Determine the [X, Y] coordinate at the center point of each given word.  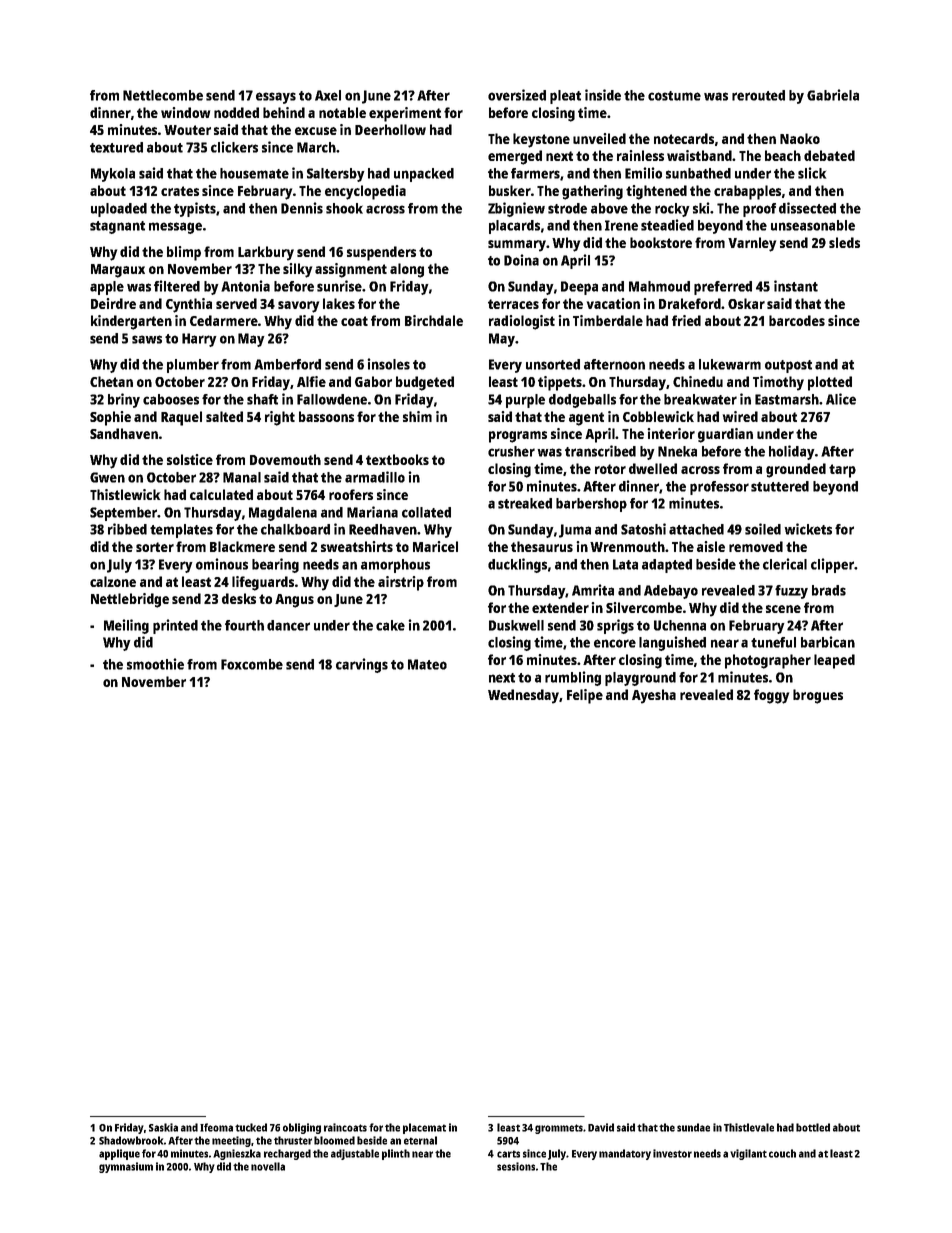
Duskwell [516, 625]
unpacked [424, 175]
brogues [818, 696]
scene [783, 609]
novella [268, 1166]
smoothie [155, 664]
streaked [525, 503]
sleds [844, 242]
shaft [262, 399]
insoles [388, 364]
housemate [254, 173]
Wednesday [524, 696]
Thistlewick [125, 494]
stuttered [780, 486]
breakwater [700, 399]
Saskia [163, 1127]
